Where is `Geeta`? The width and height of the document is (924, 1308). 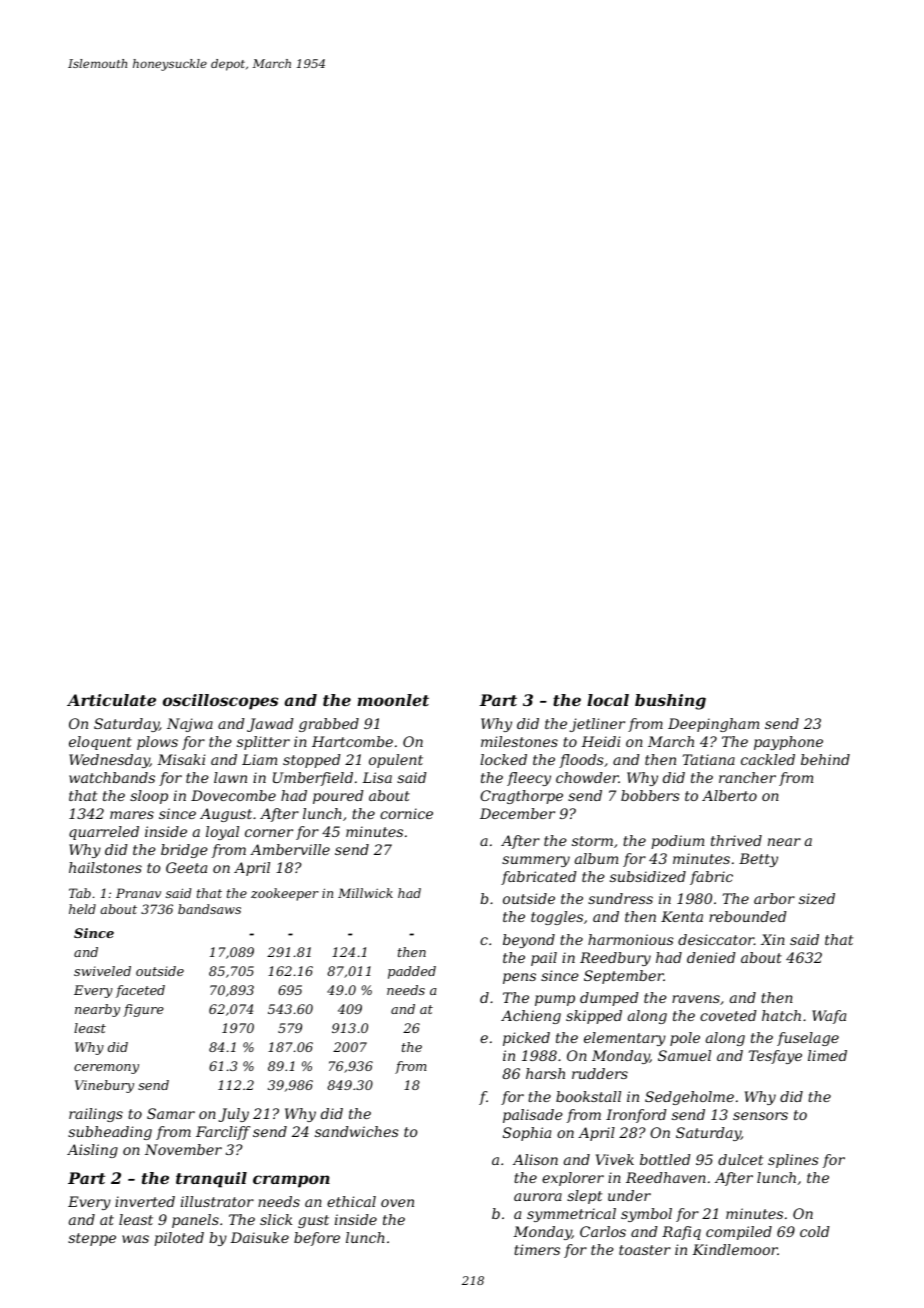 Geeta is located at coordinates (186, 867).
